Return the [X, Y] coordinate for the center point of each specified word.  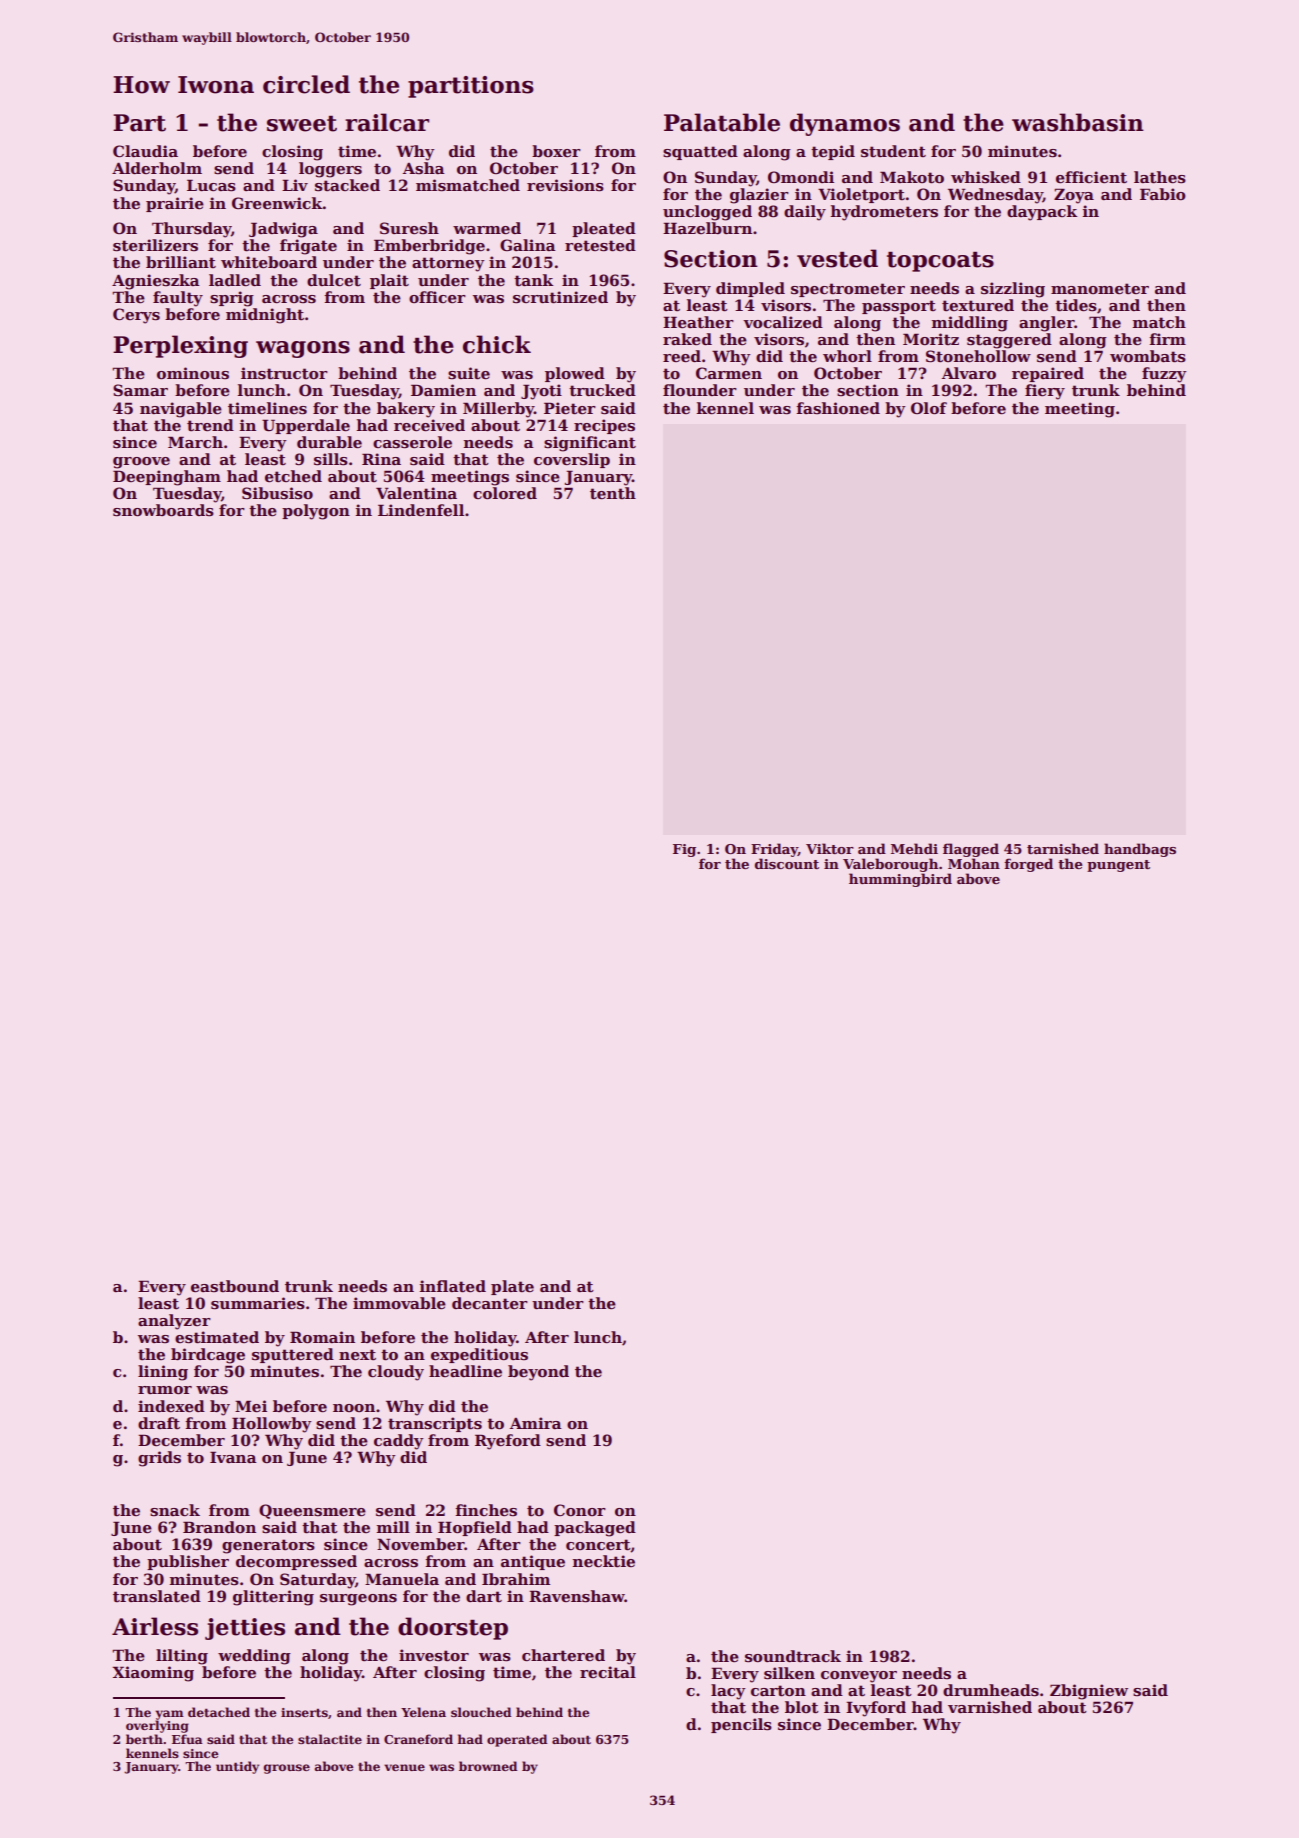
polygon [316, 512]
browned [488, 1766]
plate [512, 1287]
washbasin [1078, 122]
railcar [387, 122]
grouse [287, 1769]
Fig [684, 850]
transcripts [435, 1424]
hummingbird [900, 880]
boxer [556, 151]
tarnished [1063, 848]
